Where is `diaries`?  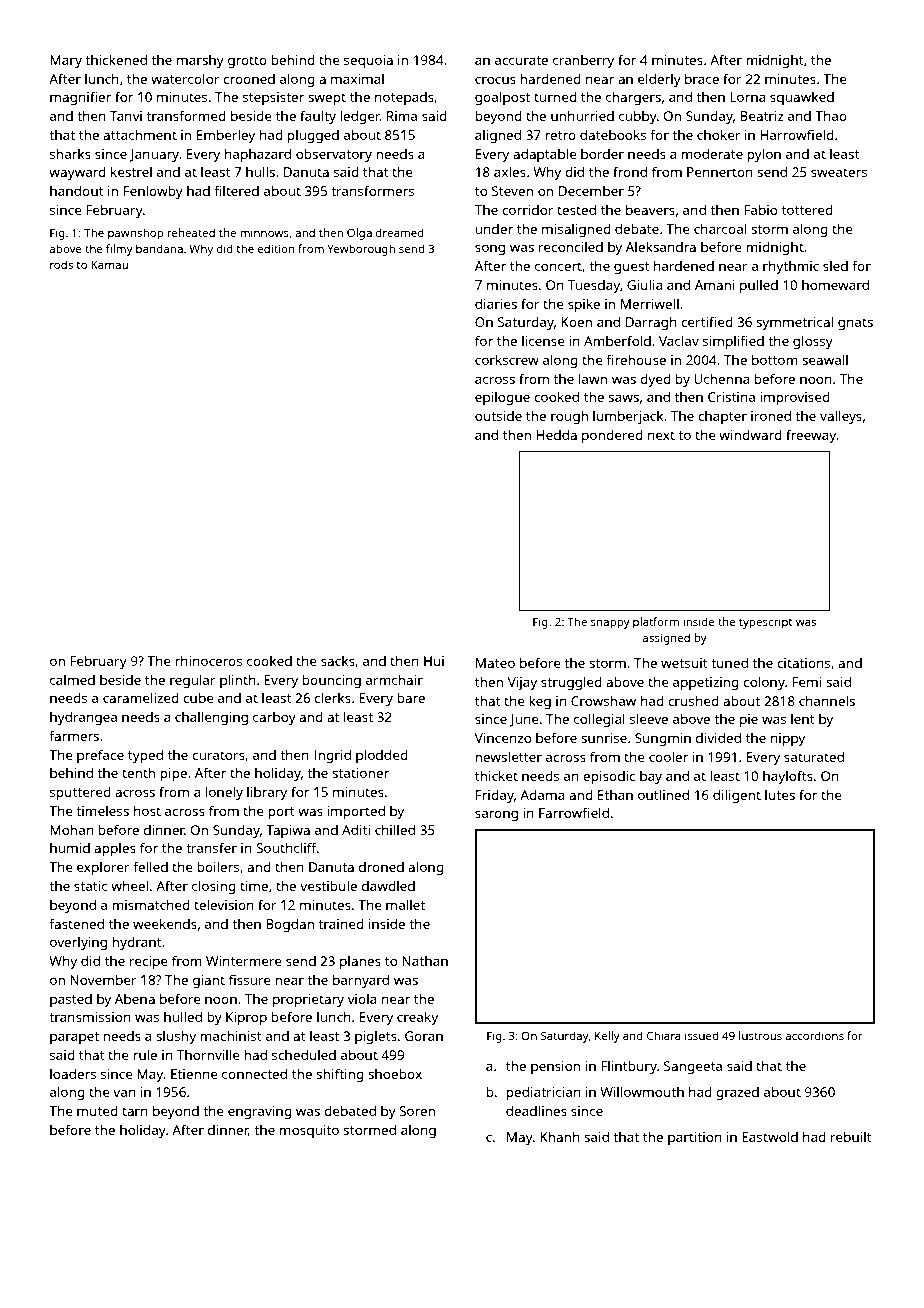
diaries is located at coordinates (496, 304).
